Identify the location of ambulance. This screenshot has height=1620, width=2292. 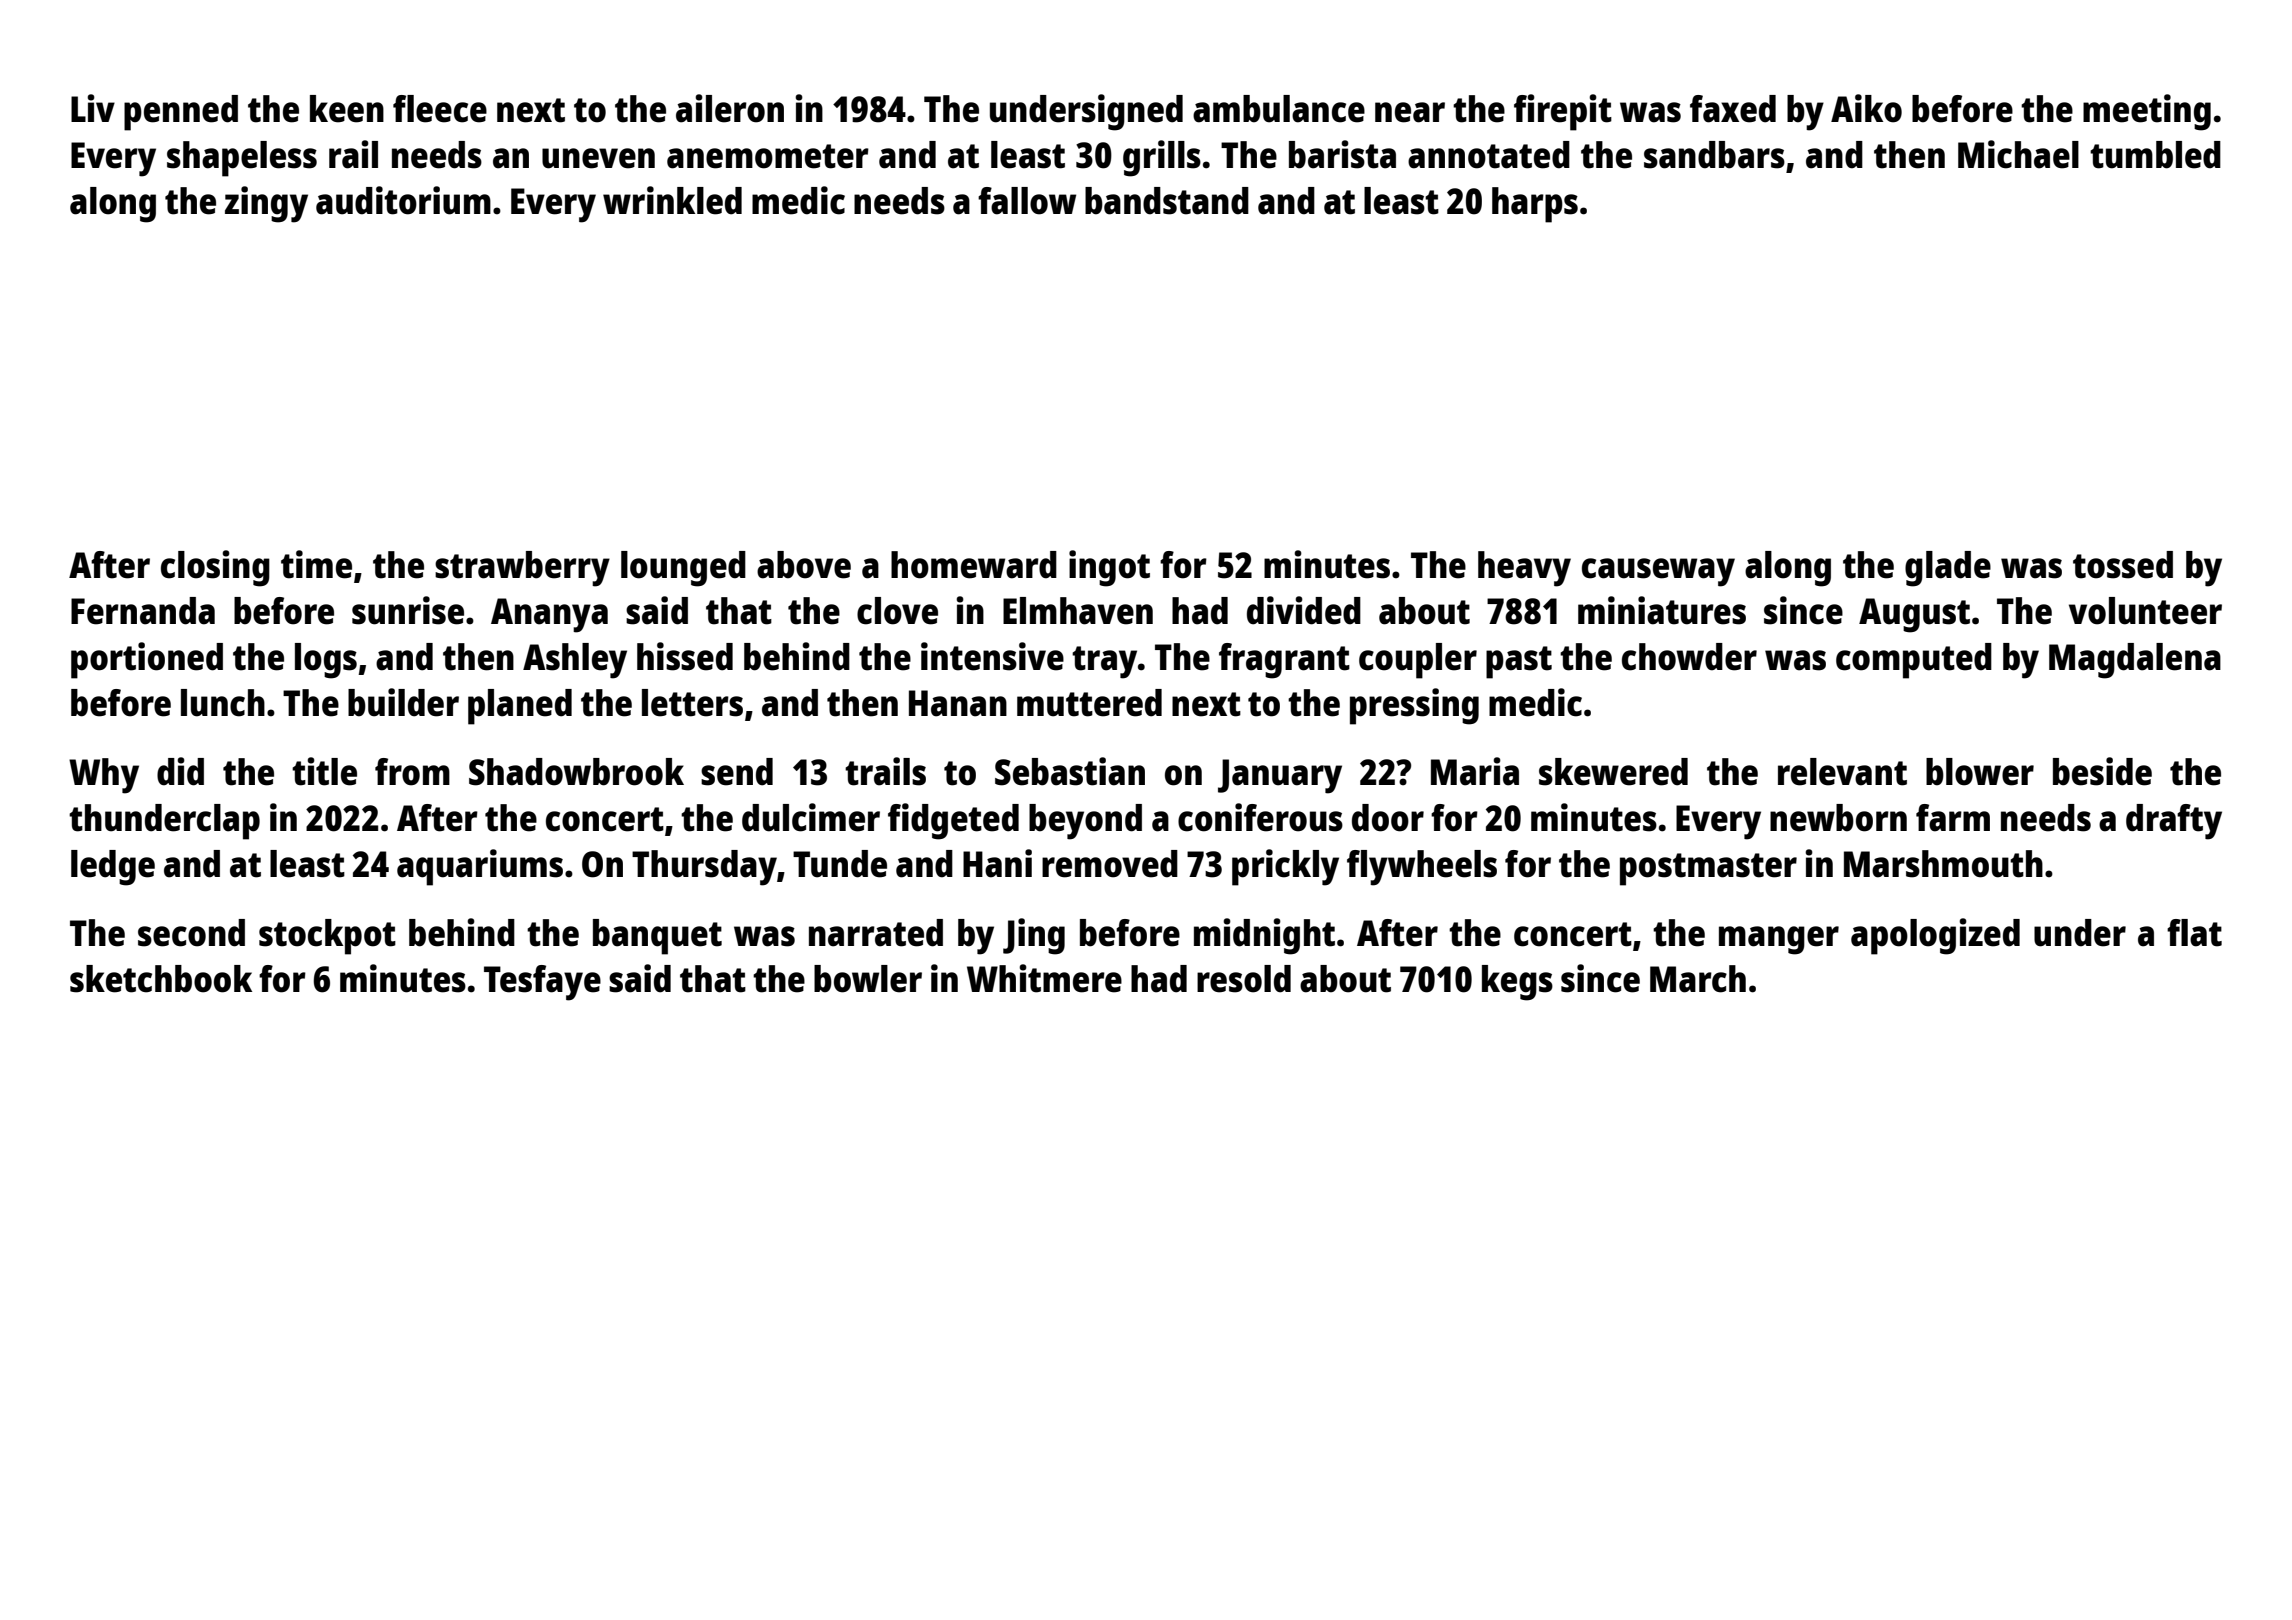
(1279, 109).
